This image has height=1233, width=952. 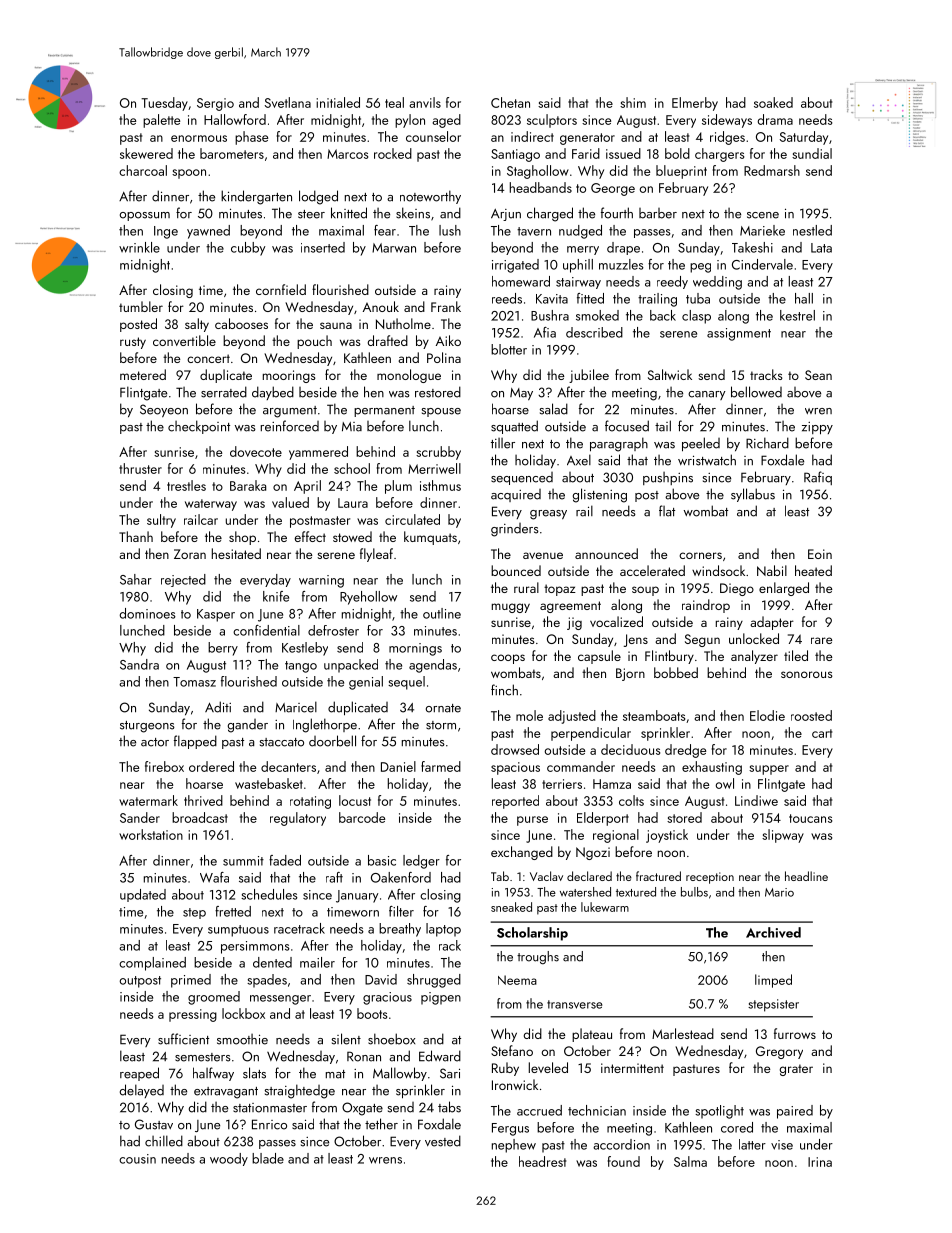 I want to click on supper, so click(x=769, y=770).
